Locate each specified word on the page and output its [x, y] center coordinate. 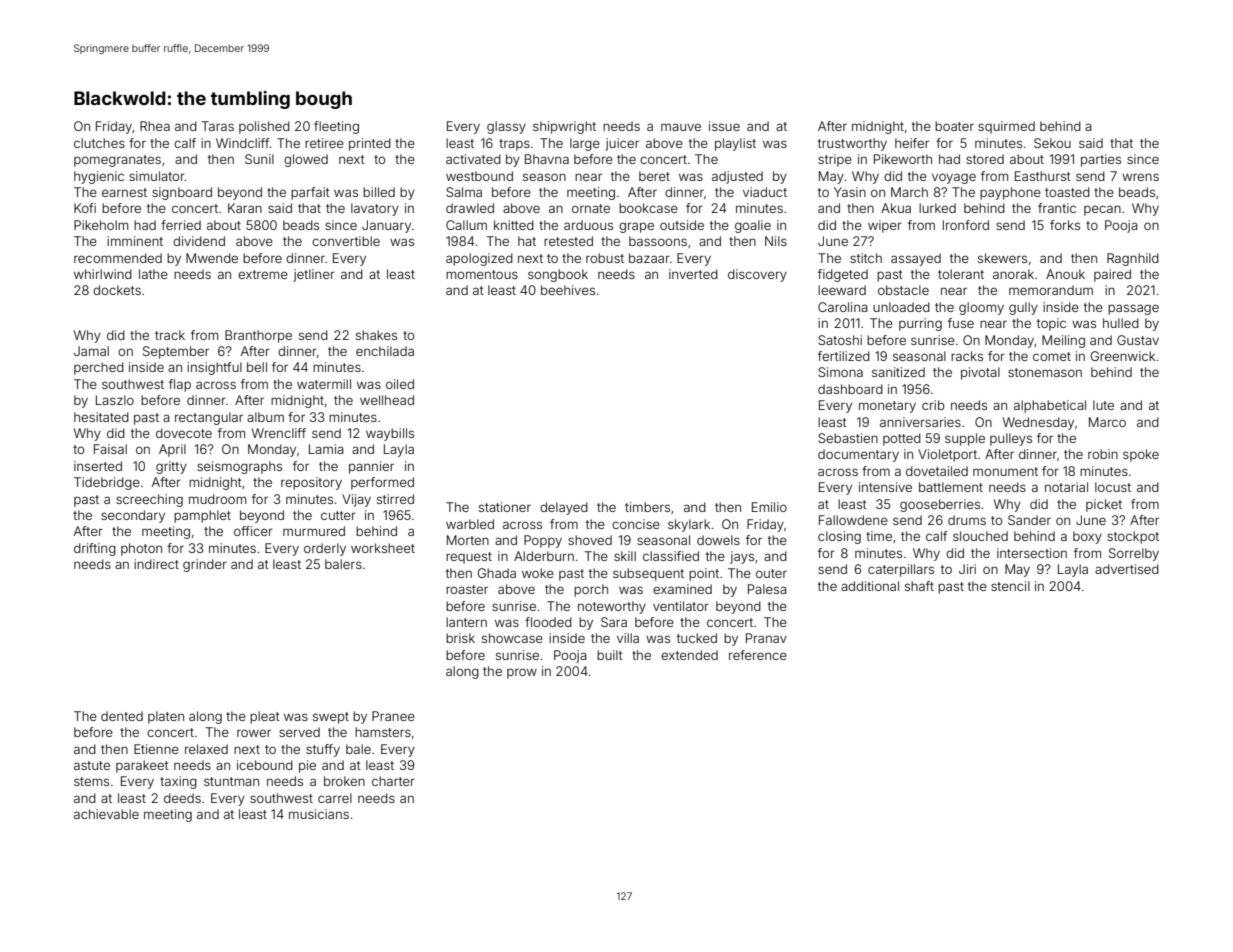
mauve [681, 127]
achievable [106, 814]
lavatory [375, 209]
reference [758, 655]
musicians [319, 814]
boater [954, 126]
